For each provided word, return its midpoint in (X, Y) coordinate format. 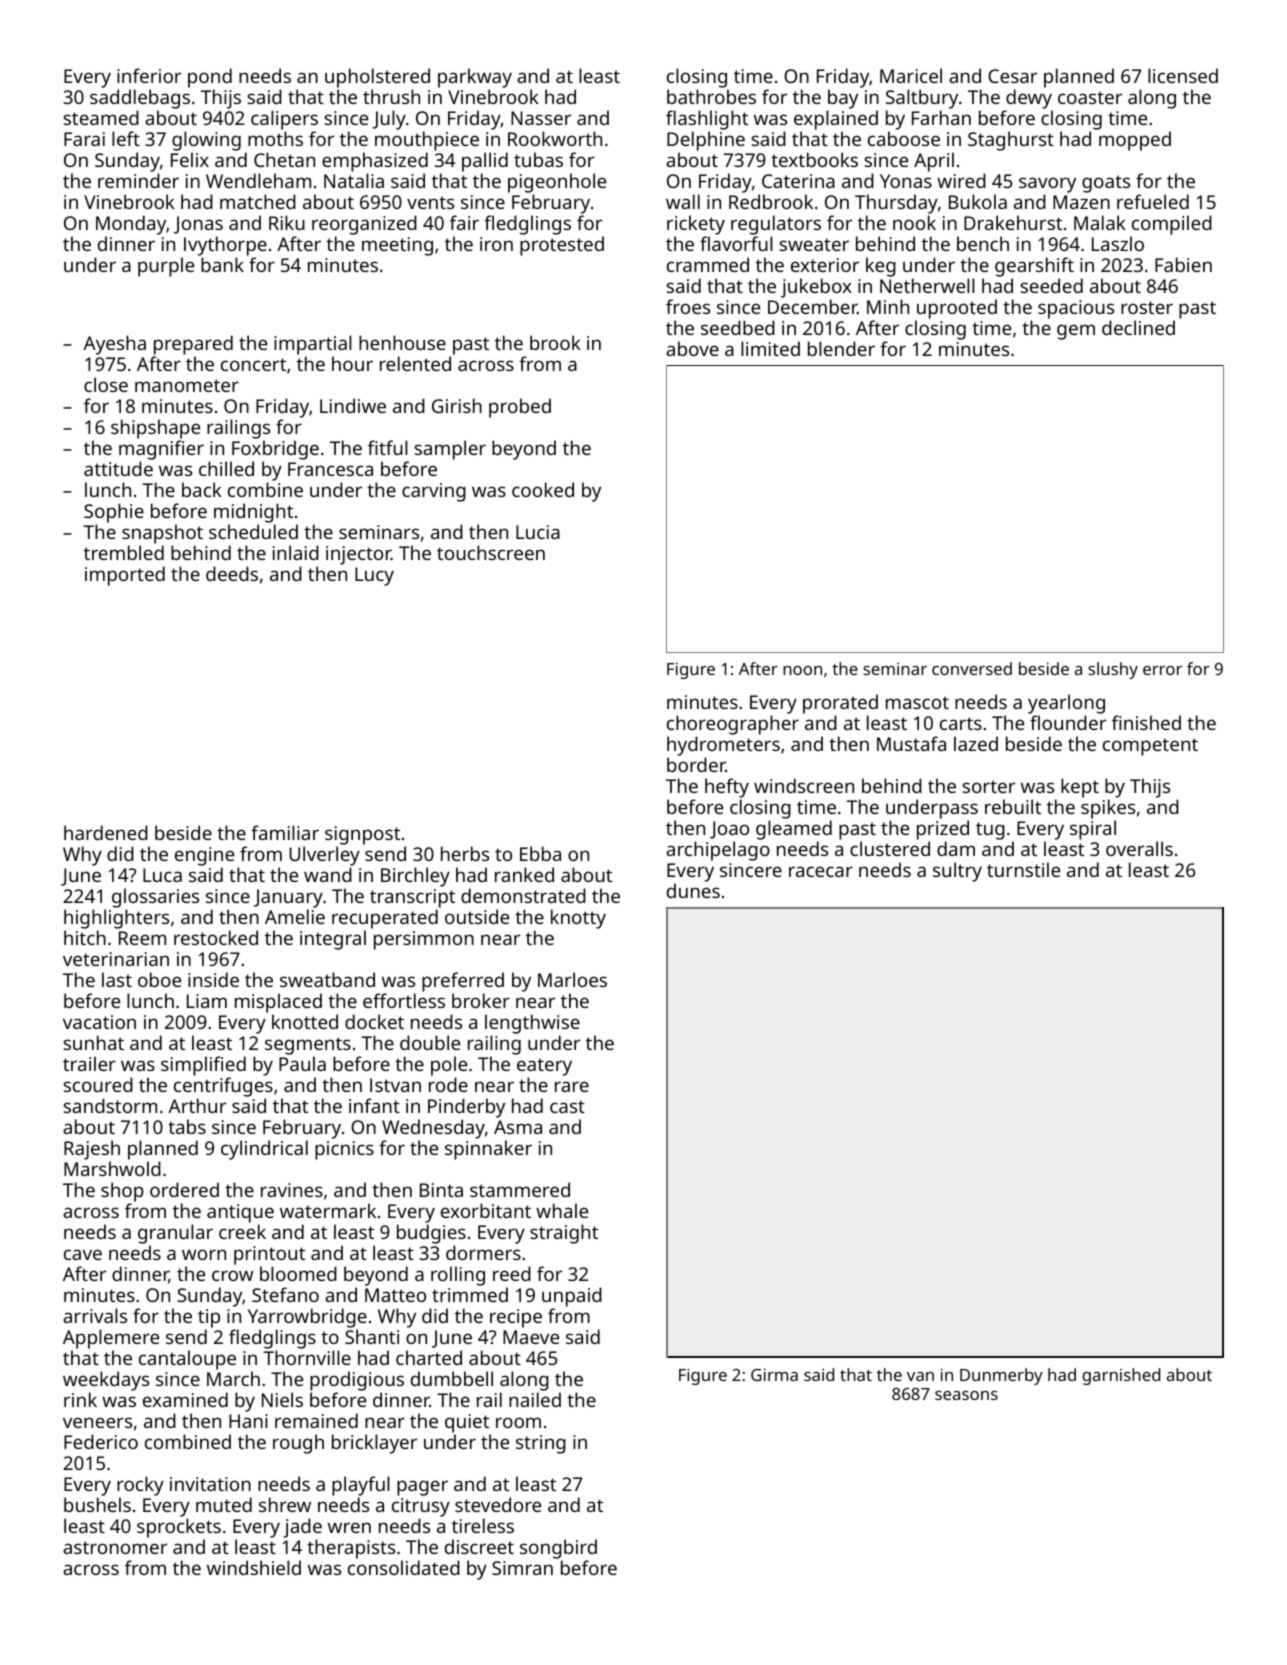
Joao (729, 830)
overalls (1139, 848)
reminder (138, 180)
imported (125, 576)
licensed (1183, 75)
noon (802, 670)
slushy (1113, 670)
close (106, 384)
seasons (966, 1395)
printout (269, 1255)
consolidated (404, 1567)
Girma (774, 1374)
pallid (485, 162)
